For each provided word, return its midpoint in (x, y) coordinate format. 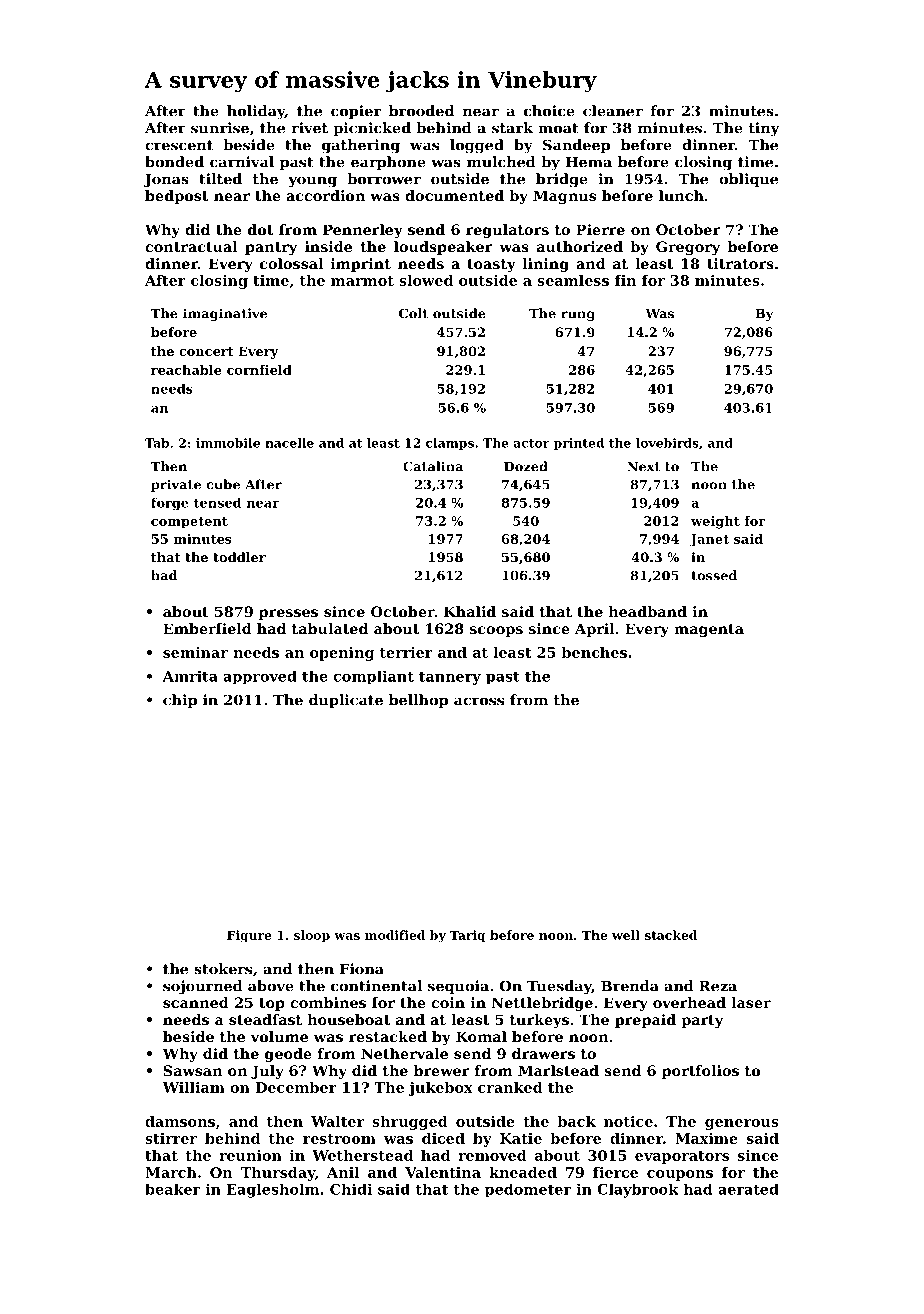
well (626, 935)
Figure (249, 936)
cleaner (613, 111)
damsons (180, 1121)
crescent (179, 145)
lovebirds (667, 443)
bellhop (418, 701)
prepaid (645, 1021)
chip (180, 701)
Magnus (564, 197)
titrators (740, 263)
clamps (450, 444)
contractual (191, 246)
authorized (580, 246)
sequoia (458, 987)
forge (169, 504)
